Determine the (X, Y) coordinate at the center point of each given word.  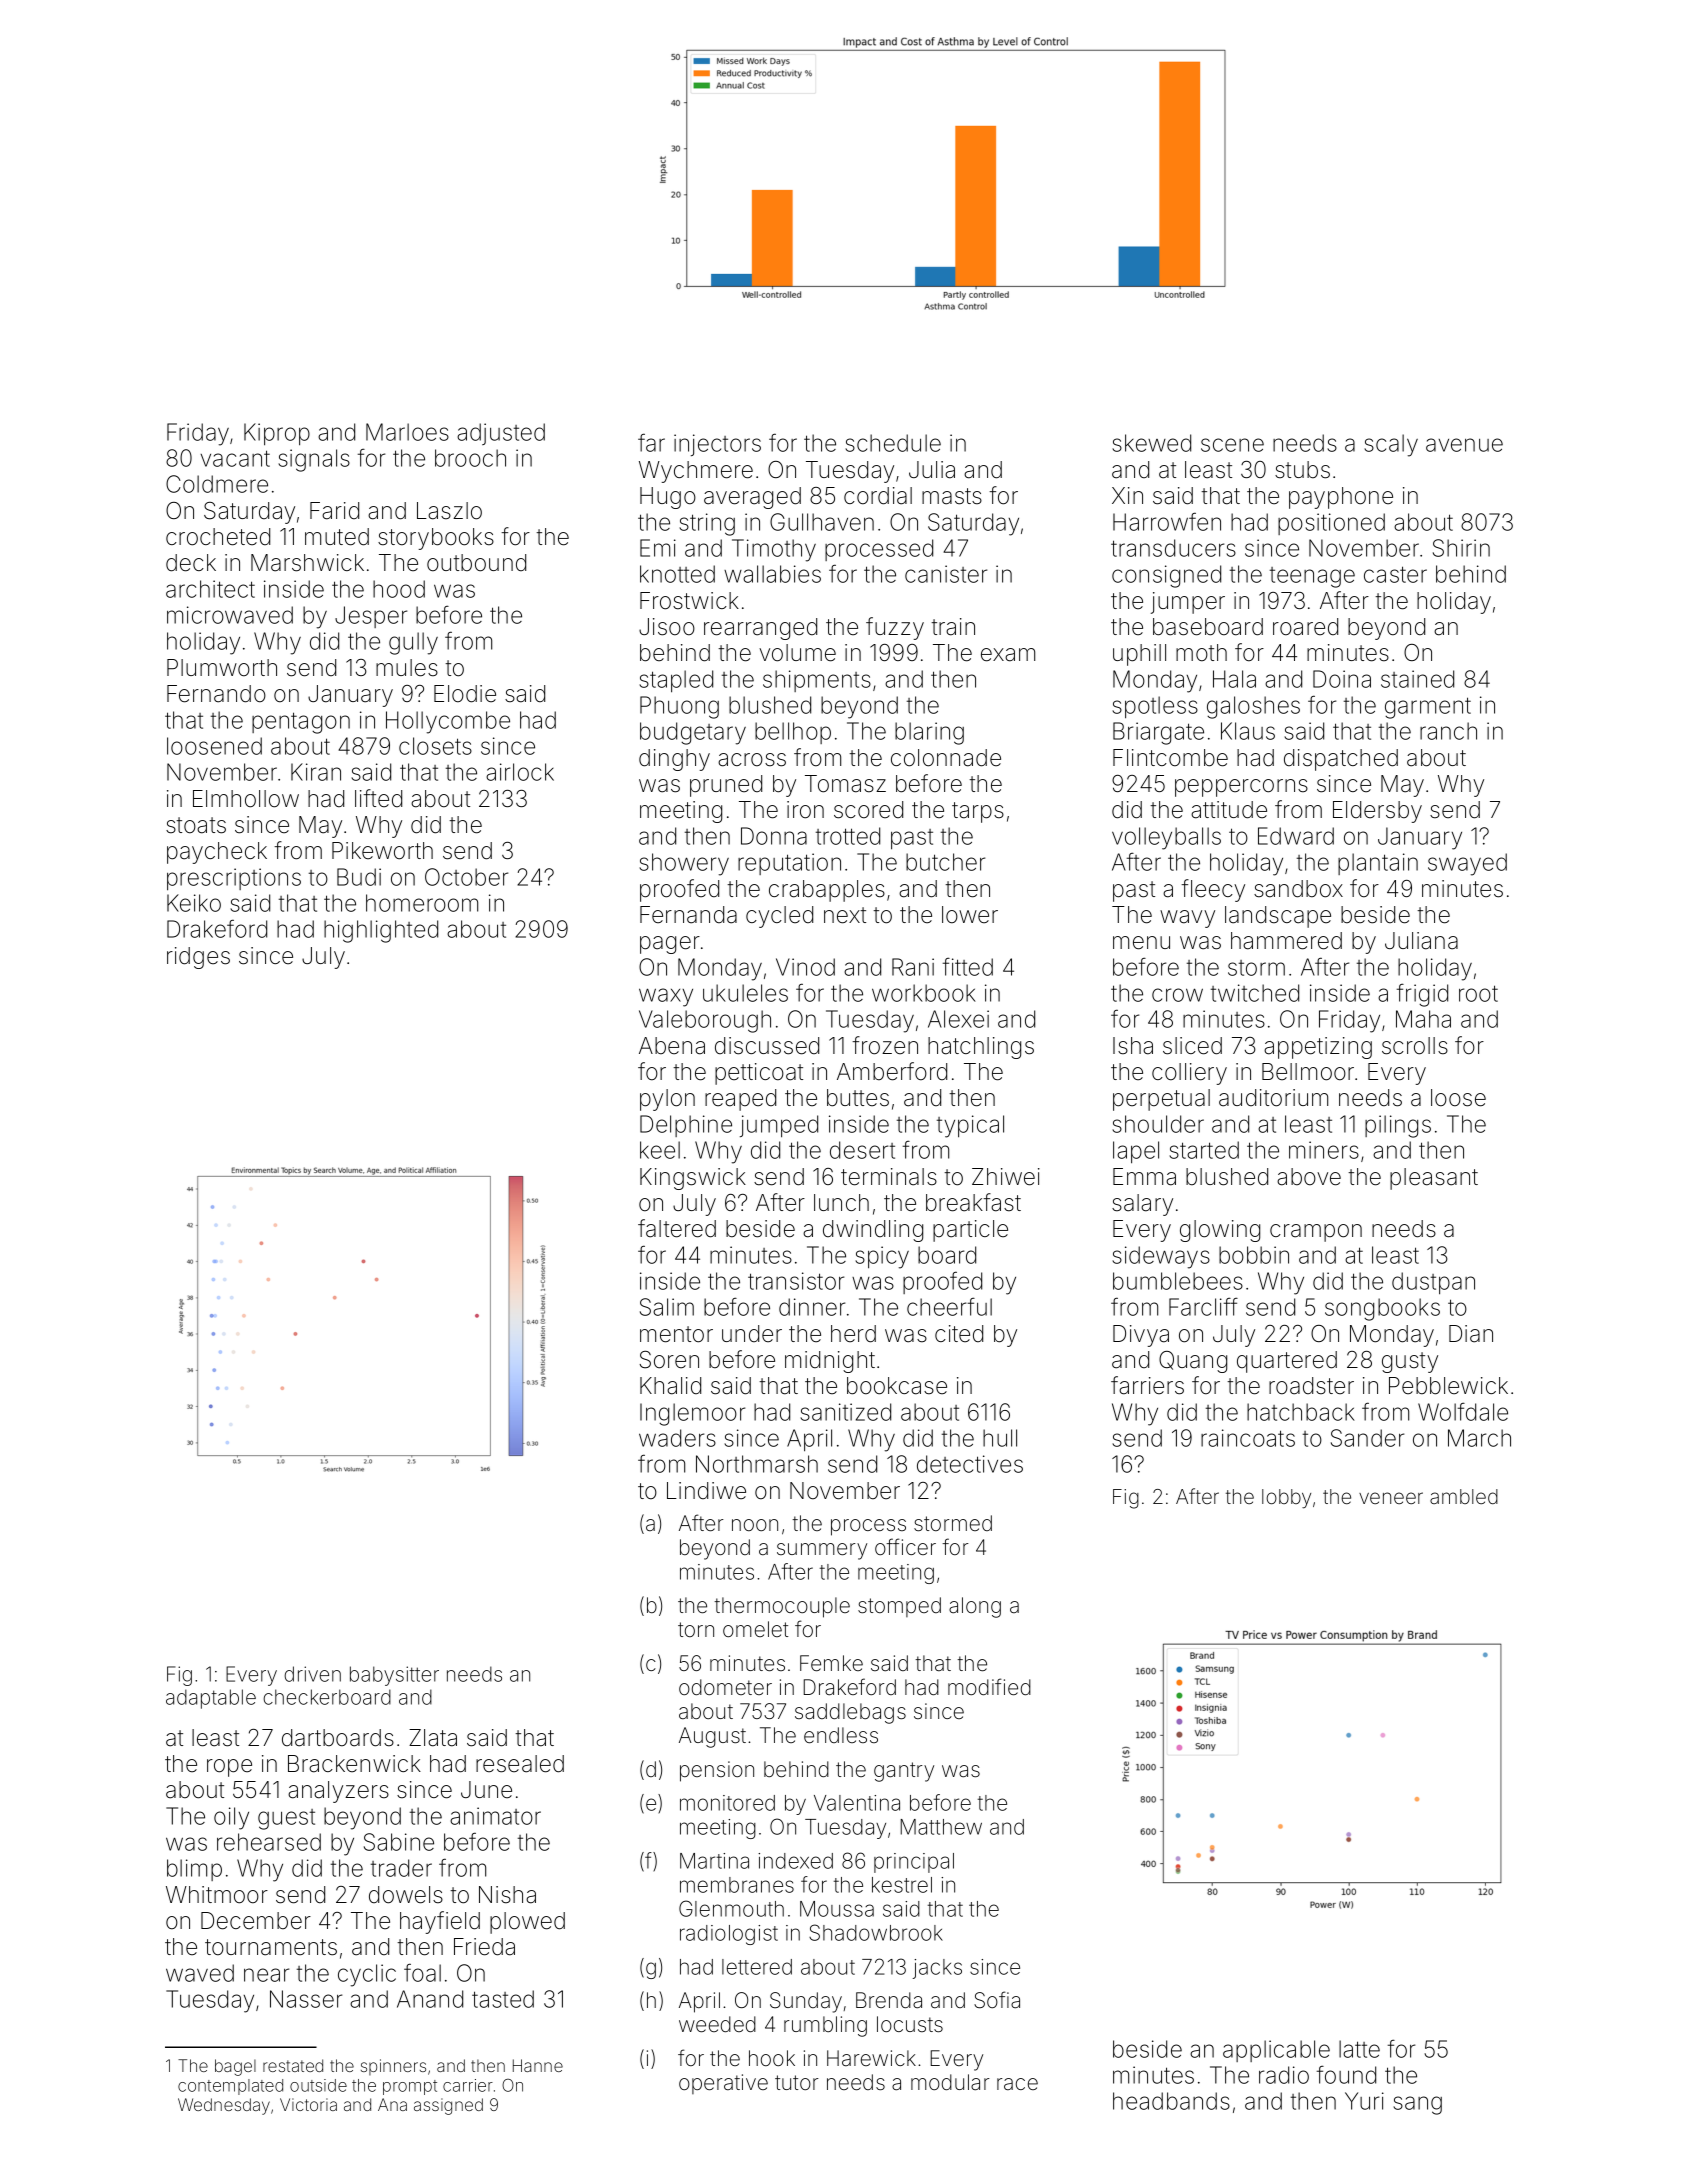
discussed (767, 1046)
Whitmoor (217, 1895)
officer (905, 1546)
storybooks (436, 539)
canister (946, 574)
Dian (1471, 1334)
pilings (1398, 1126)
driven (312, 1674)
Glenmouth (731, 1908)
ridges (198, 958)
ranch (1448, 731)
